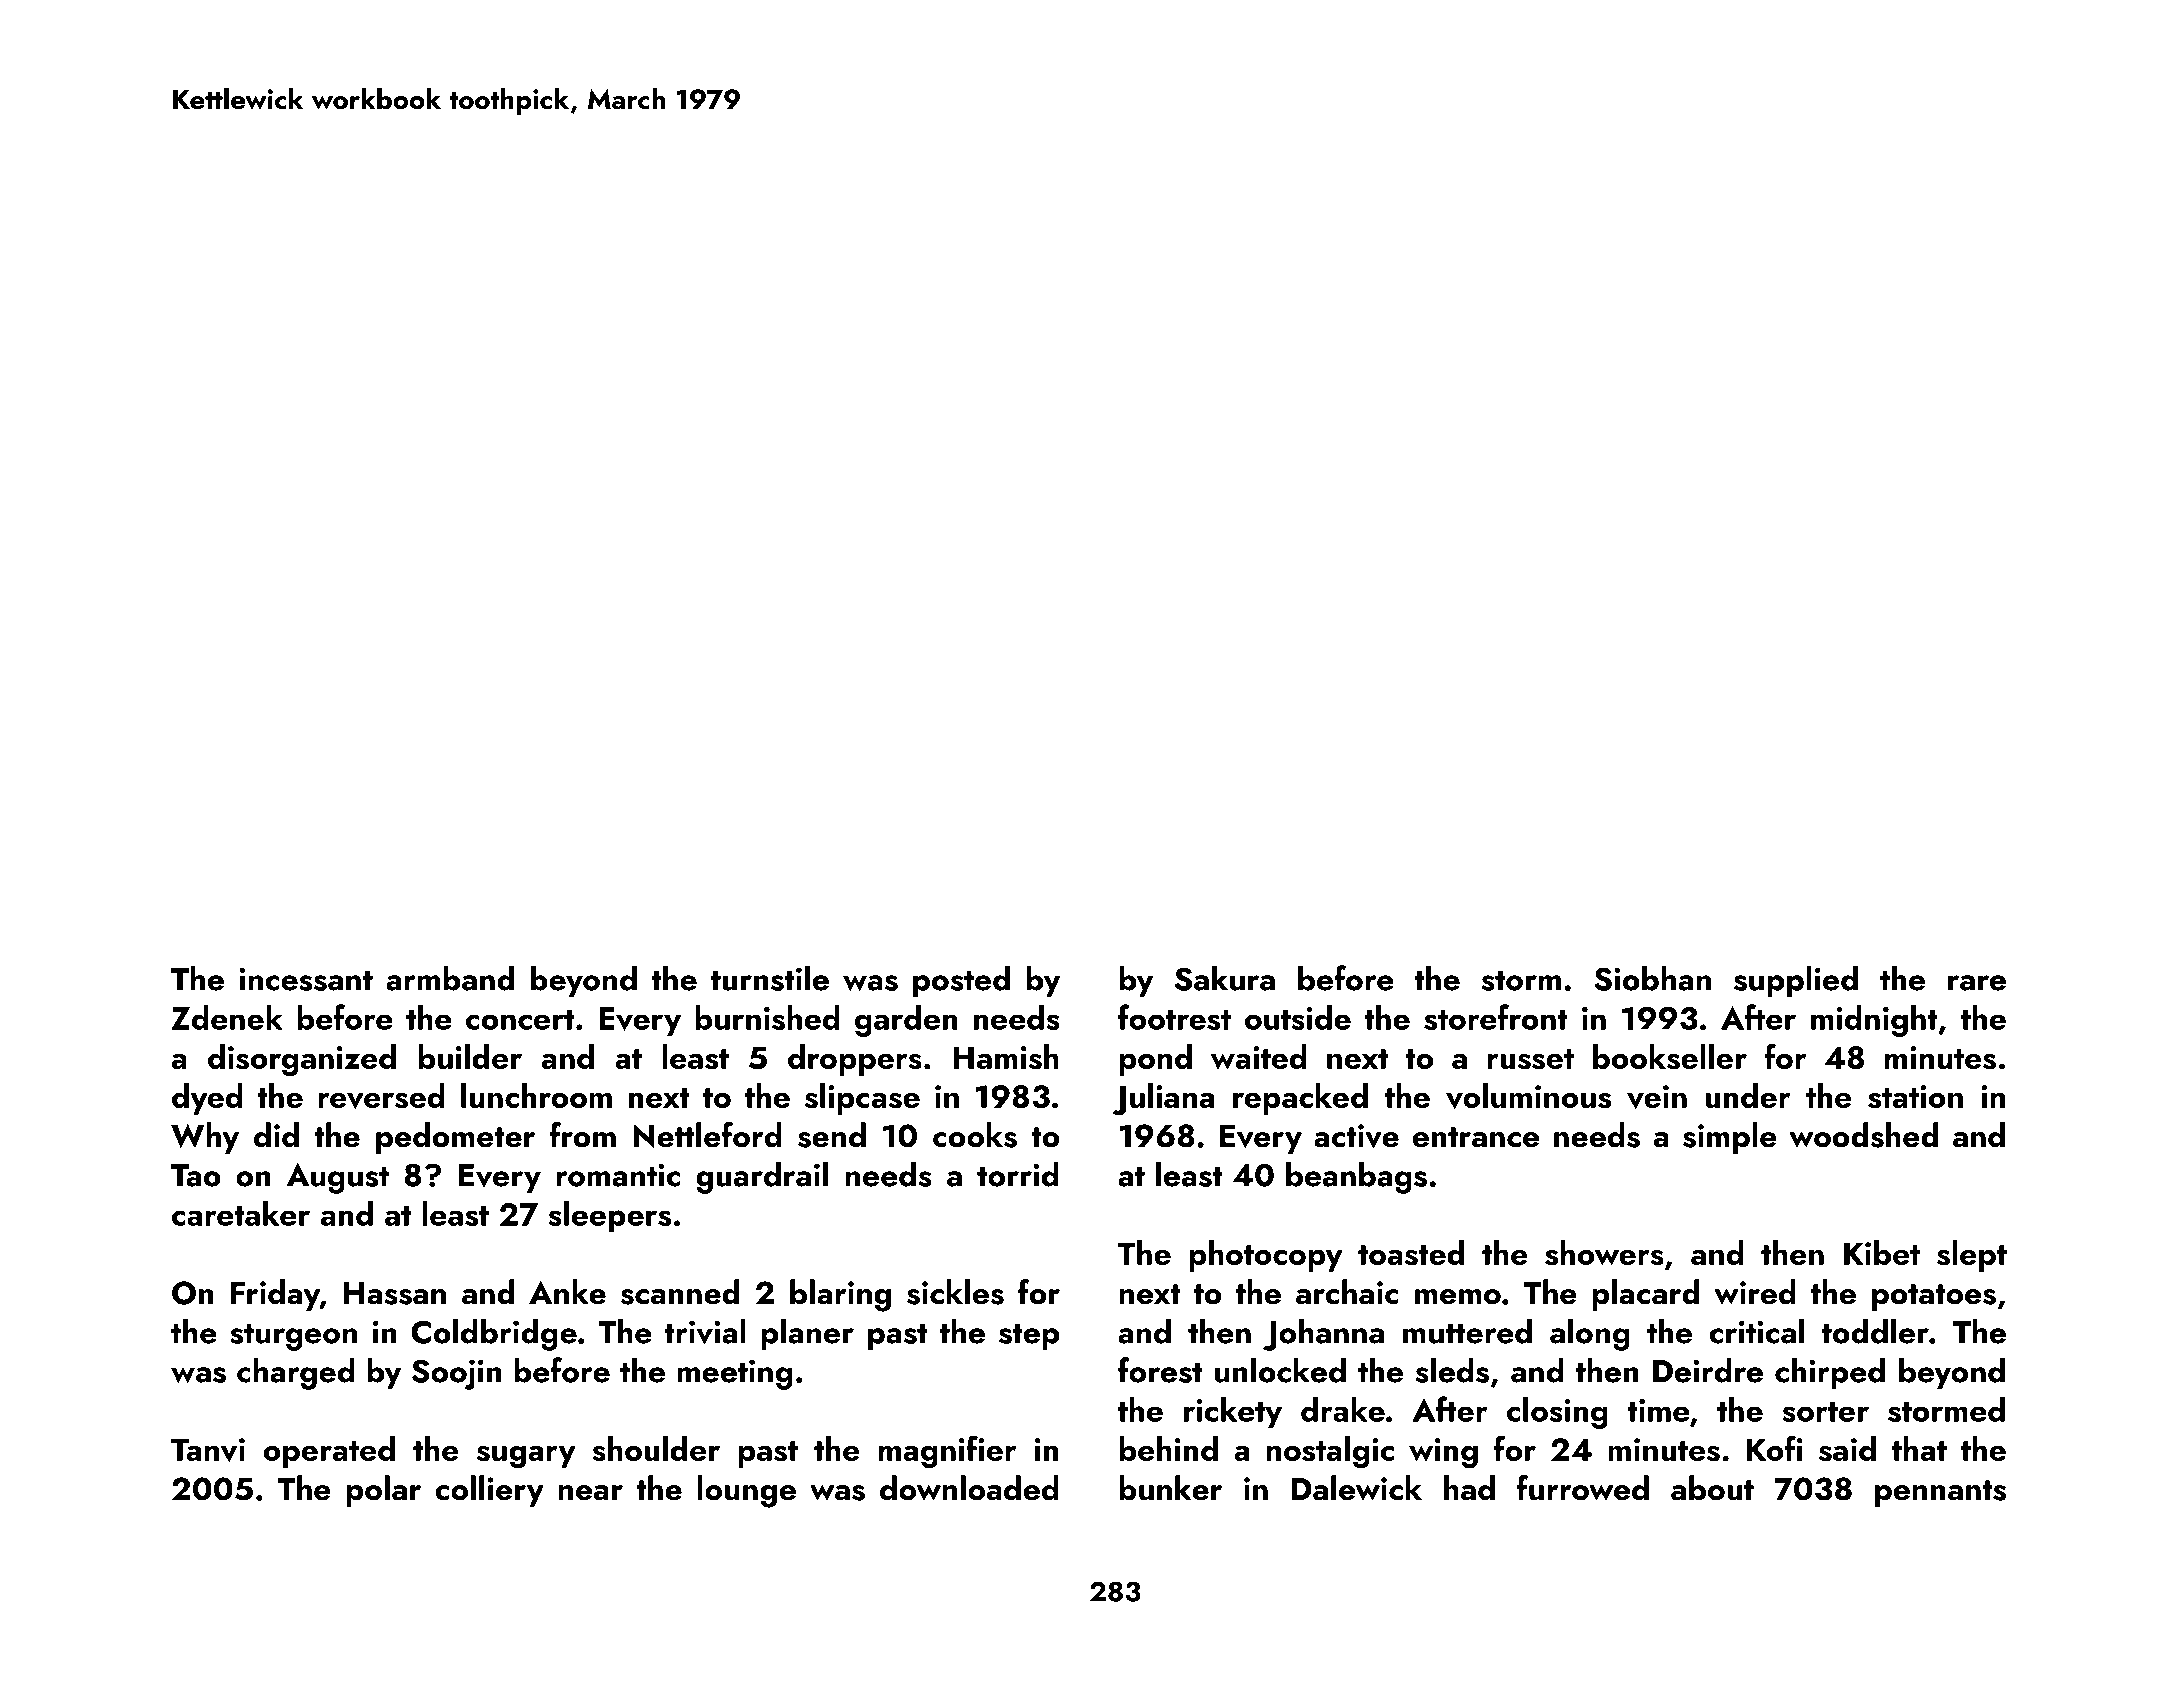 The width and height of the document is (2178, 1683). What do you see at coordinates (1748, 1095) in the document?
I see `under` at bounding box center [1748, 1095].
